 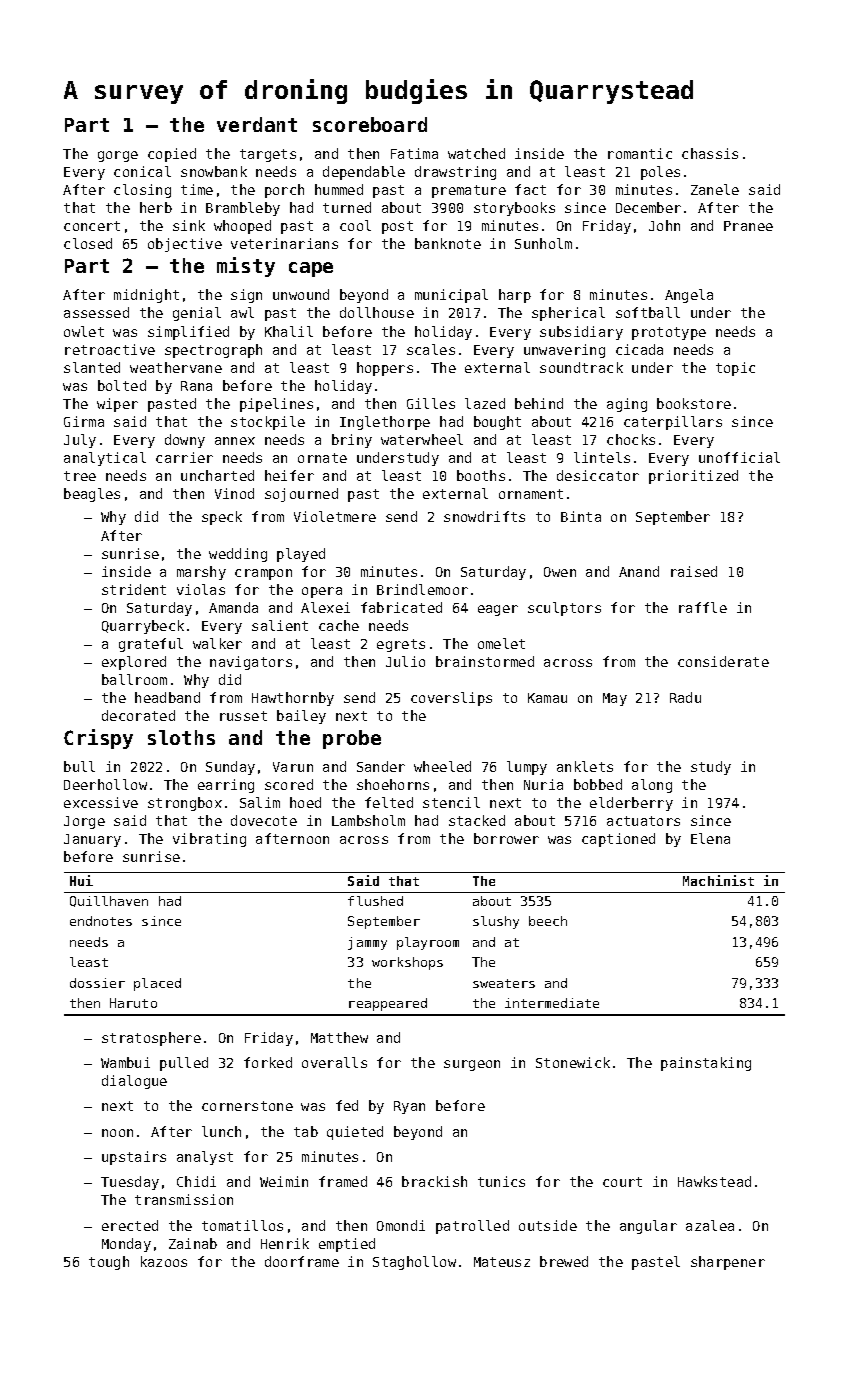 What do you see at coordinates (422, 589) in the screenshot?
I see `Brindlemoor` at bounding box center [422, 589].
